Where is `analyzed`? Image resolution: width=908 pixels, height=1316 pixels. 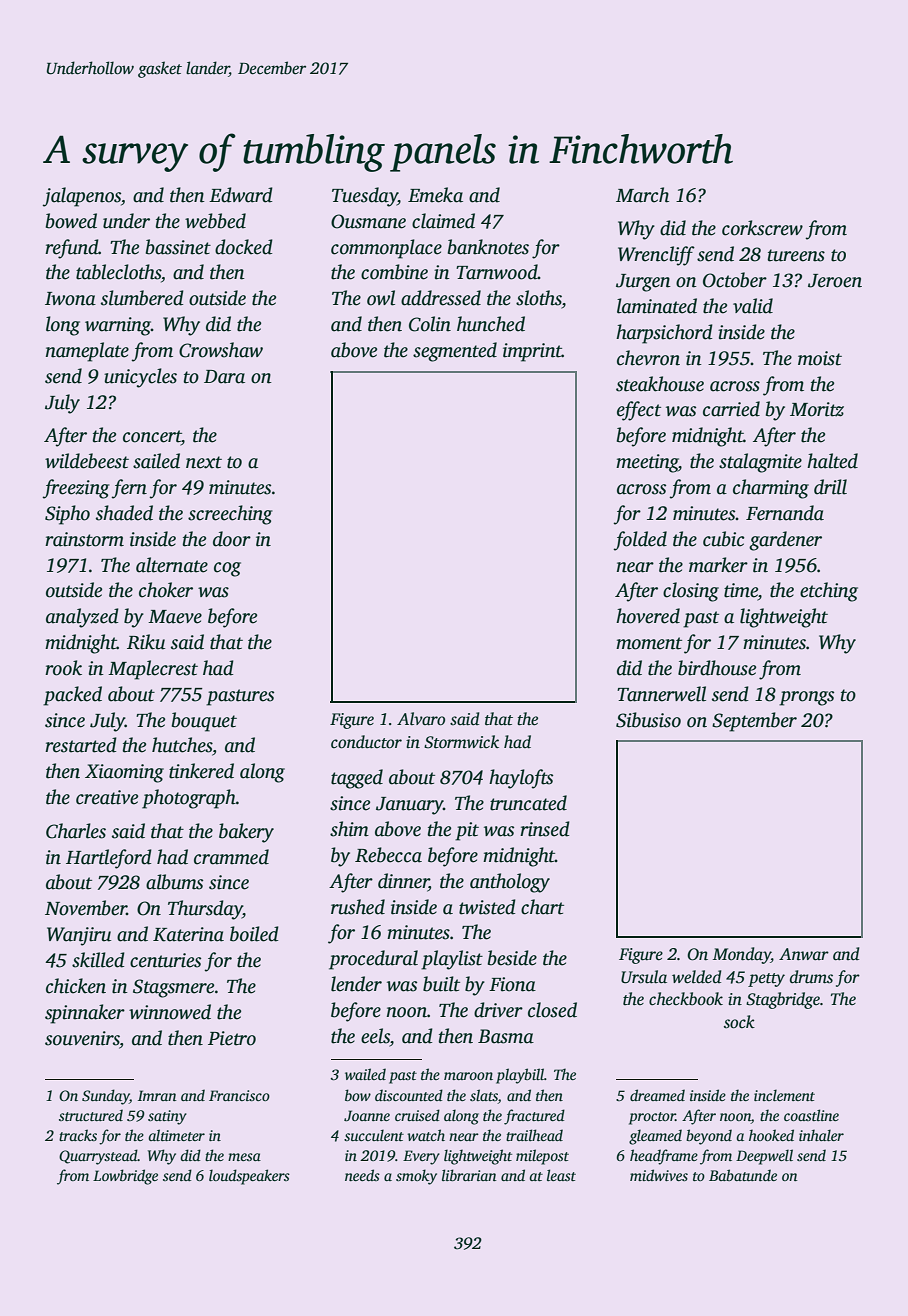
analyzed is located at coordinates (82, 618).
